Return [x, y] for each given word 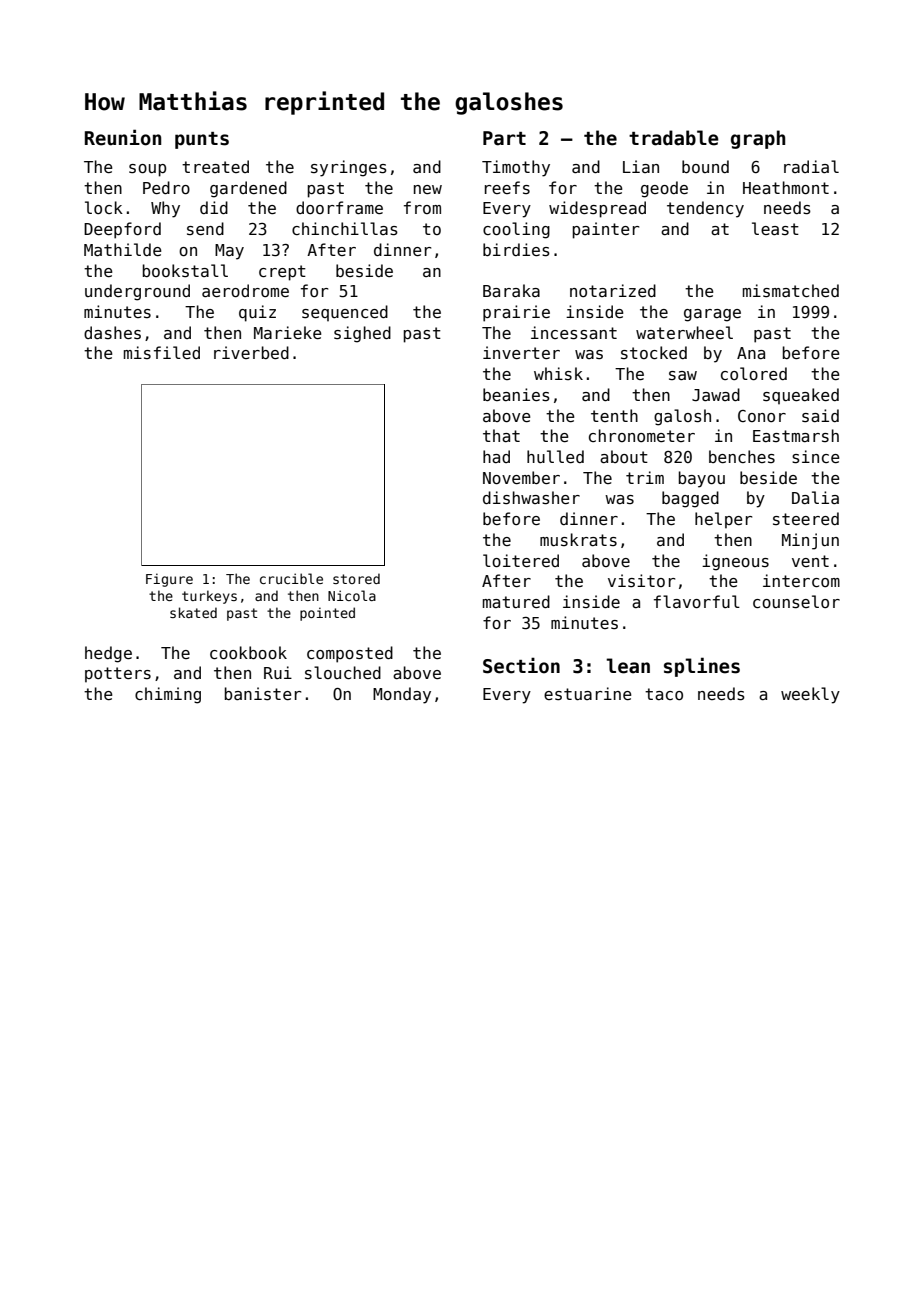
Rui [278, 672]
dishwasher [531, 498]
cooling [516, 230]
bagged [690, 499]
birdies [516, 249]
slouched [343, 672]
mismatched [791, 291]
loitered [521, 560]
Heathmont [786, 187]
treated [215, 166]
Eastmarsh [796, 435]
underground [137, 292]
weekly [810, 695]
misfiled [162, 352]
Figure [169, 580]
